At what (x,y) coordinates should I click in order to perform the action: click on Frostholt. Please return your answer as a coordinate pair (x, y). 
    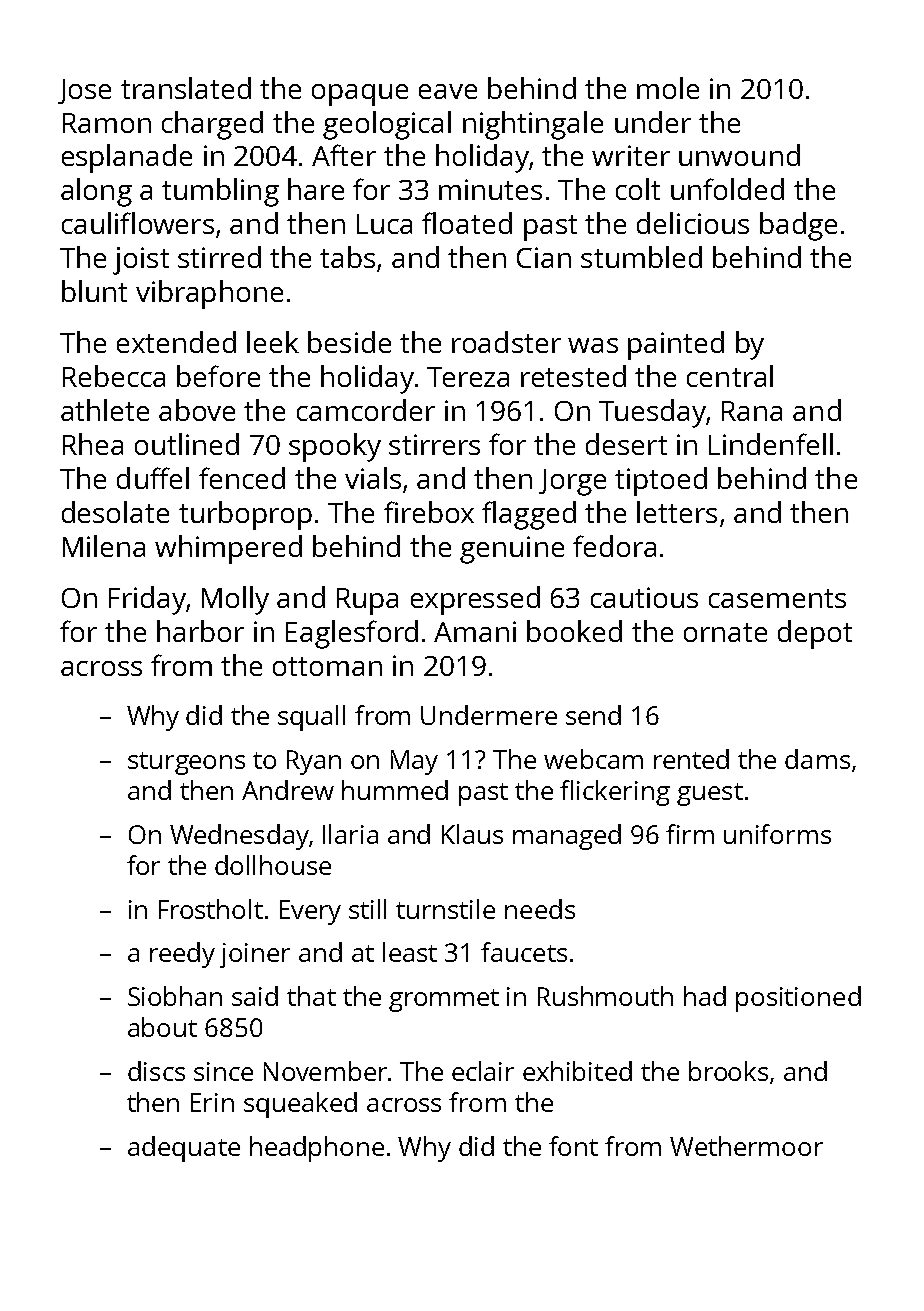
    Looking at the image, I should click on (211, 909).
